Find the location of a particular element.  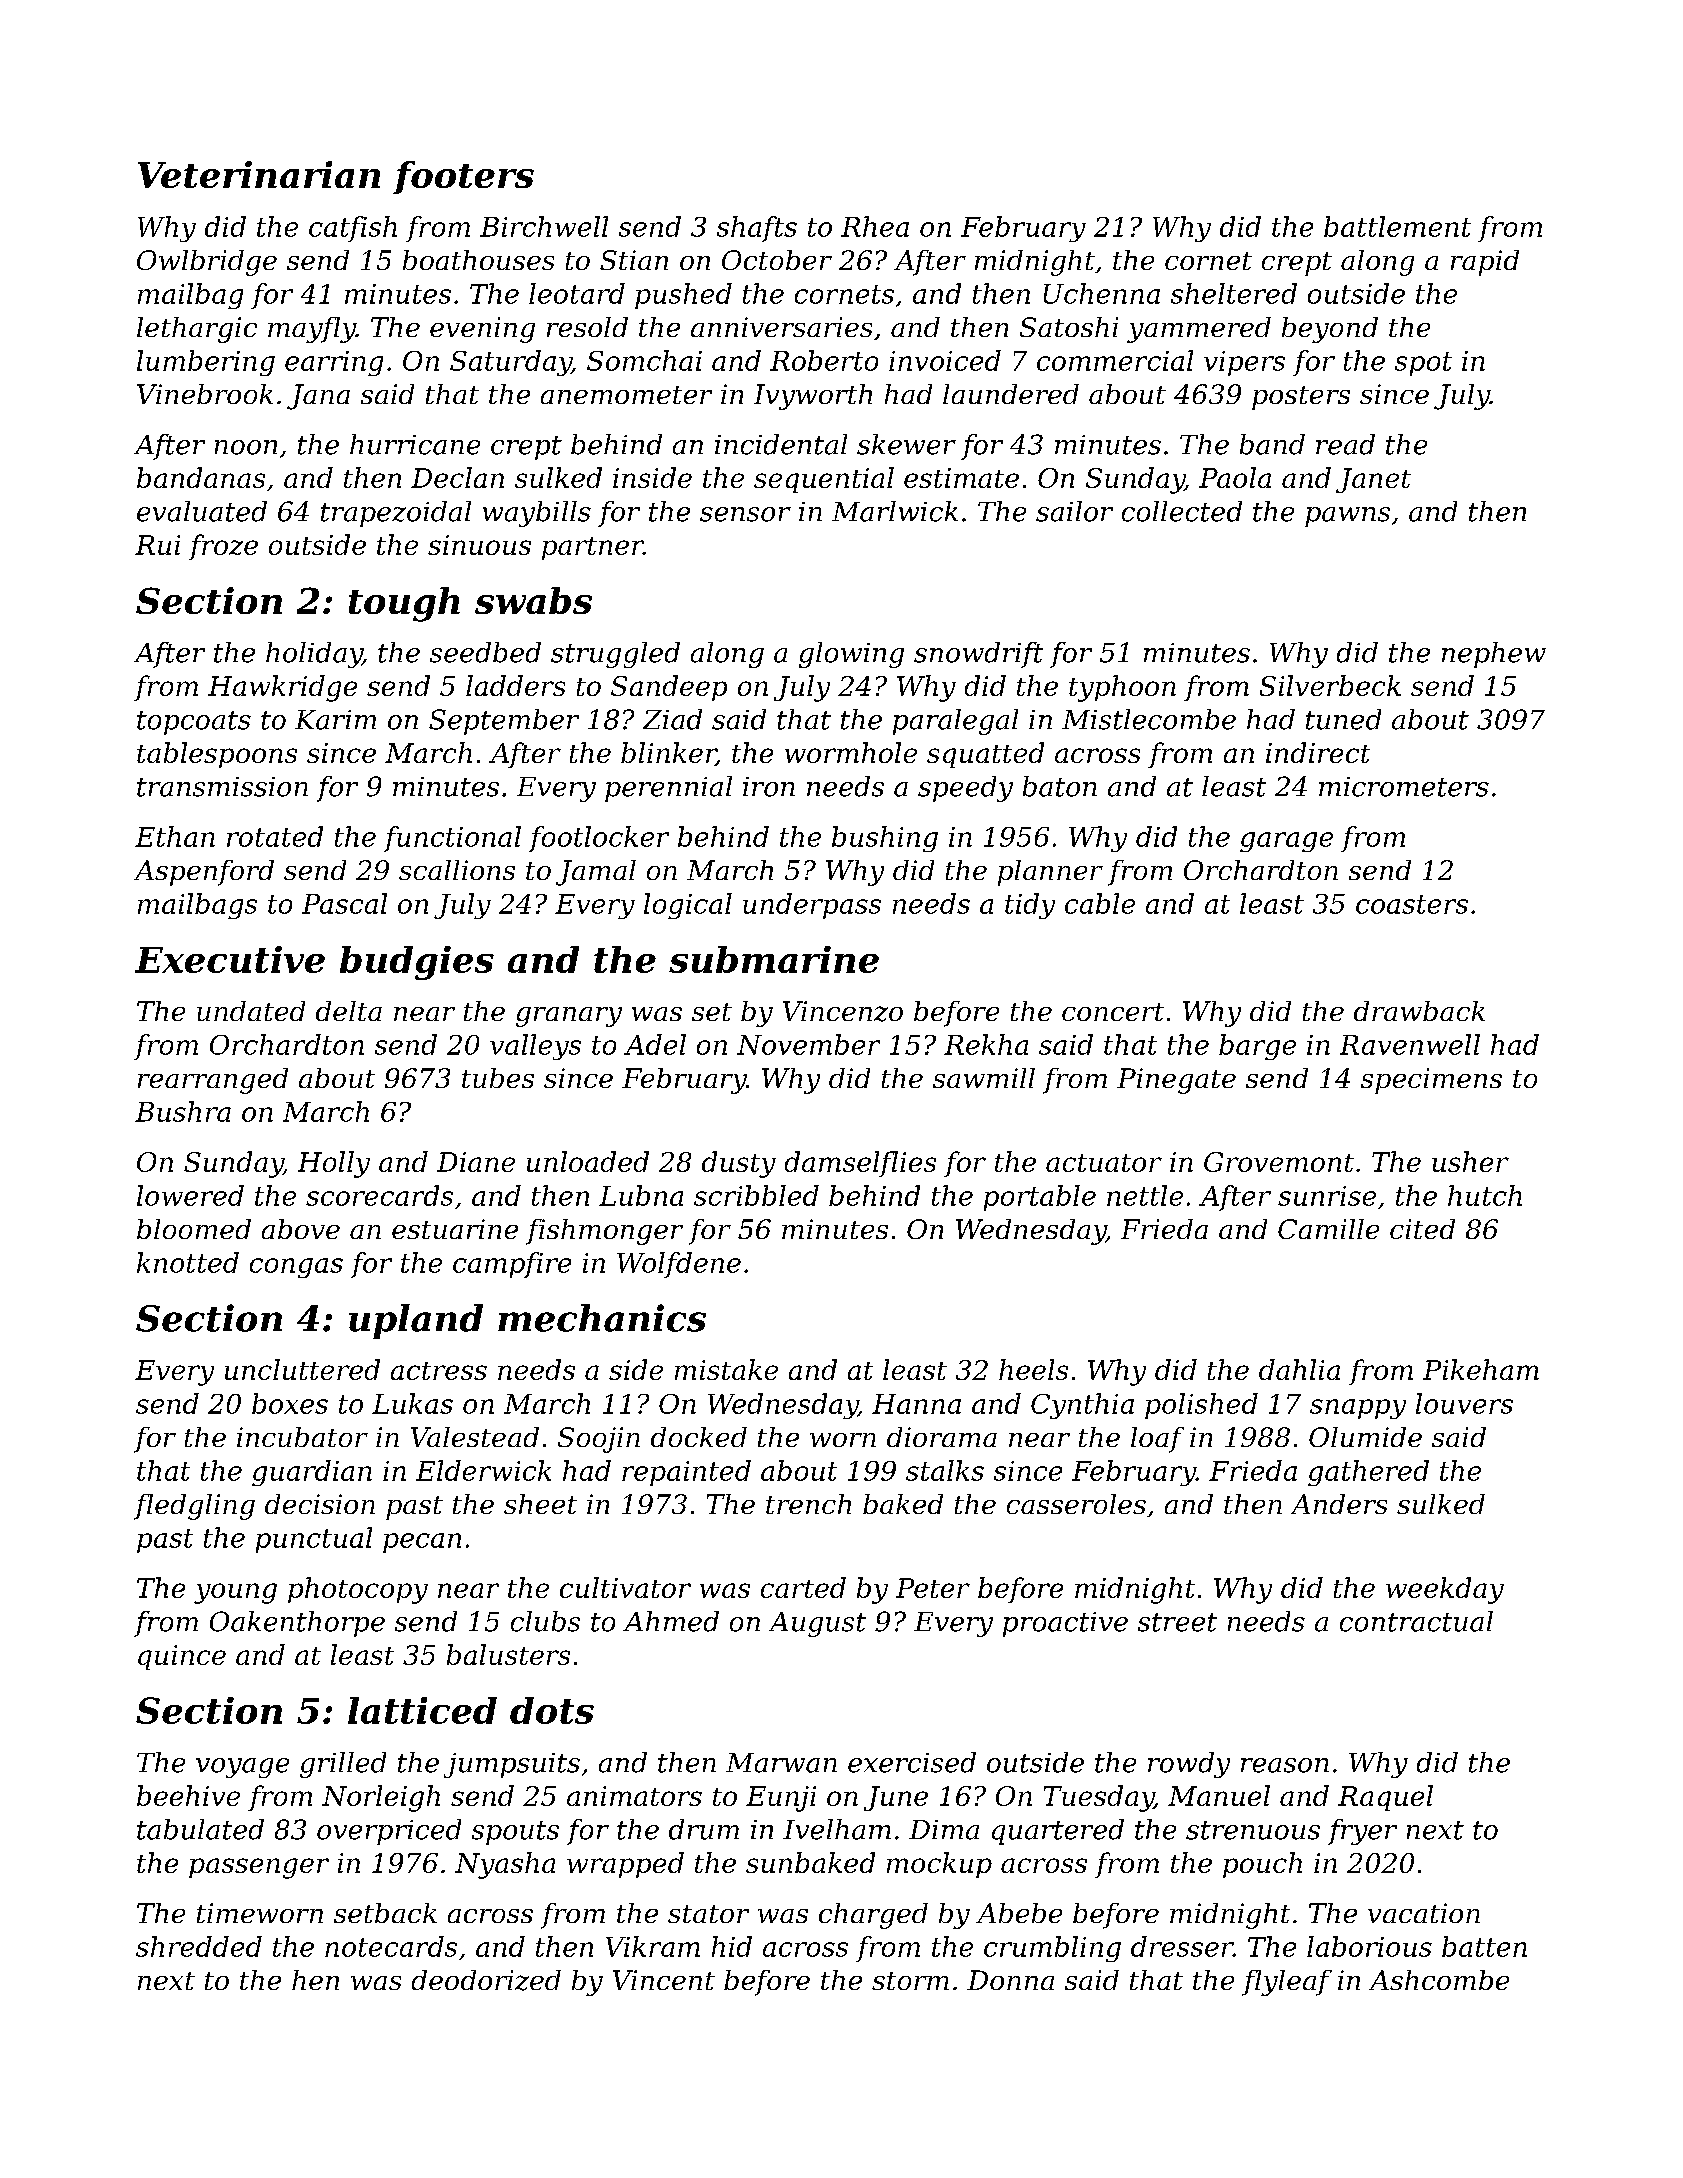

Holly is located at coordinates (334, 1164).
